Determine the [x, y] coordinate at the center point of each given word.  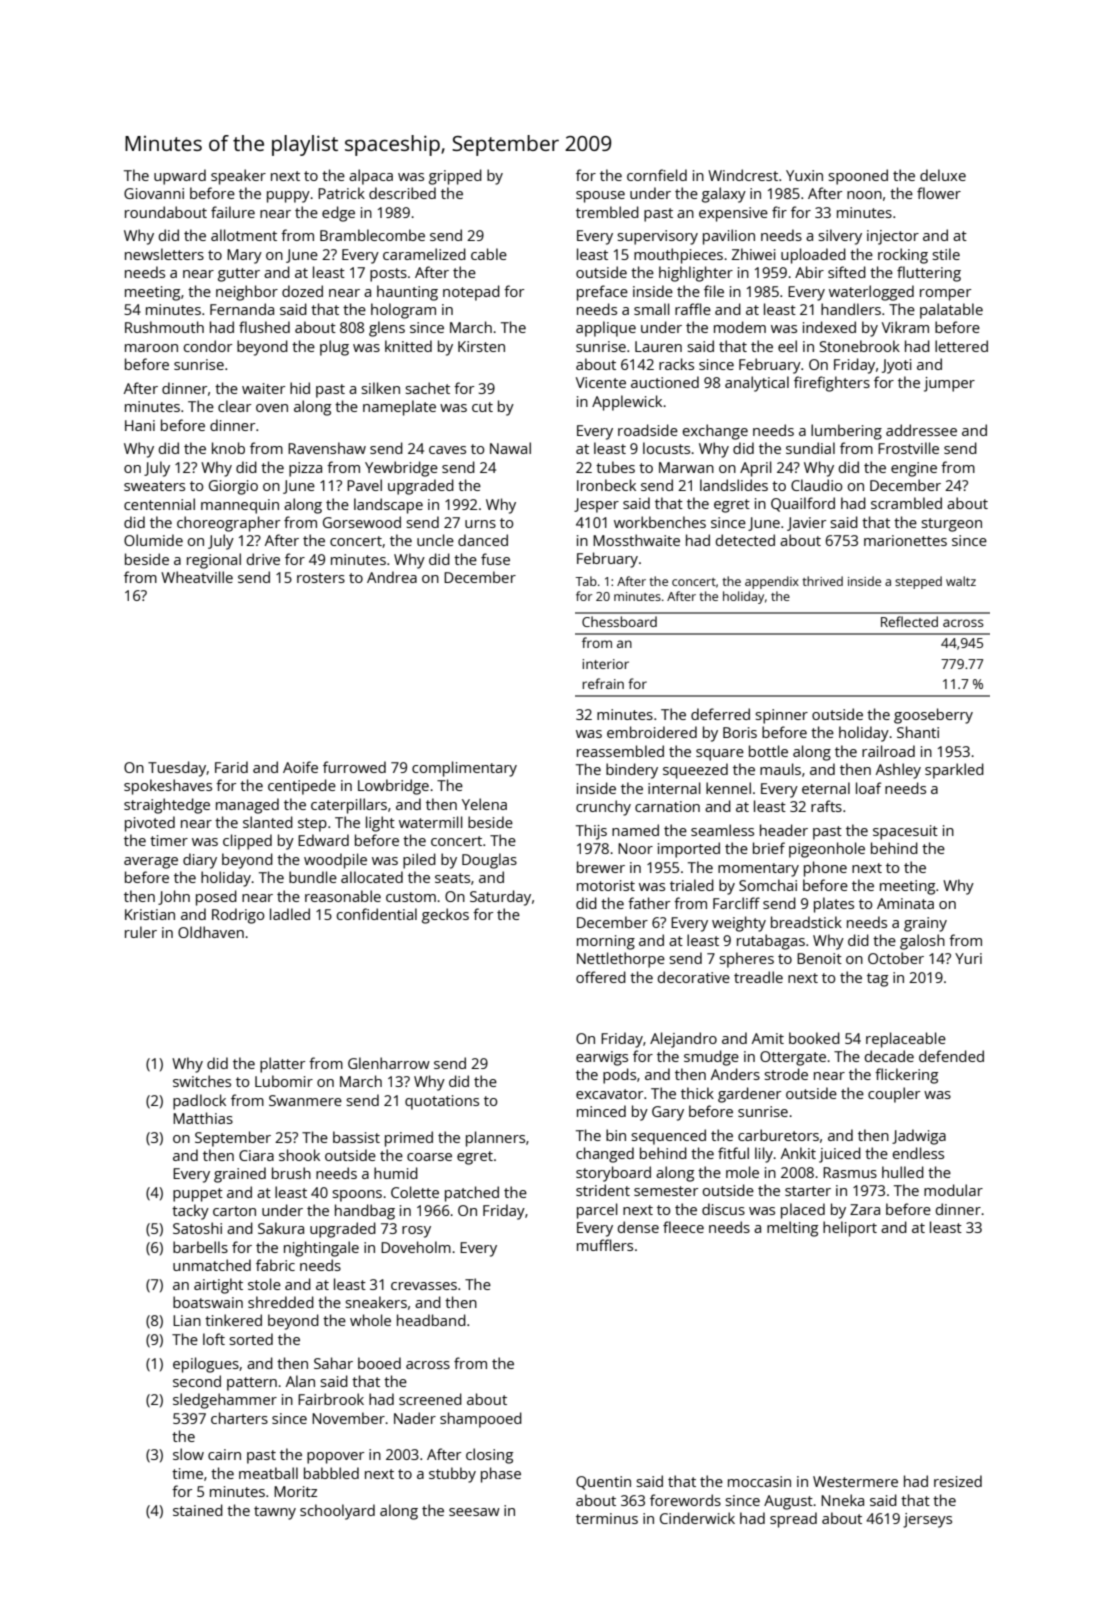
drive [263, 559]
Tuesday [177, 769]
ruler [141, 932]
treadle [758, 977]
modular [953, 1190]
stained [198, 1510]
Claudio [816, 485]
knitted [408, 346]
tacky [190, 1212]
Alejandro [683, 1040]
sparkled [954, 771]
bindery [632, 771]
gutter [239, 275]
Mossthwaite [636, 540]
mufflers [605, 1245]
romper [945, 295]
